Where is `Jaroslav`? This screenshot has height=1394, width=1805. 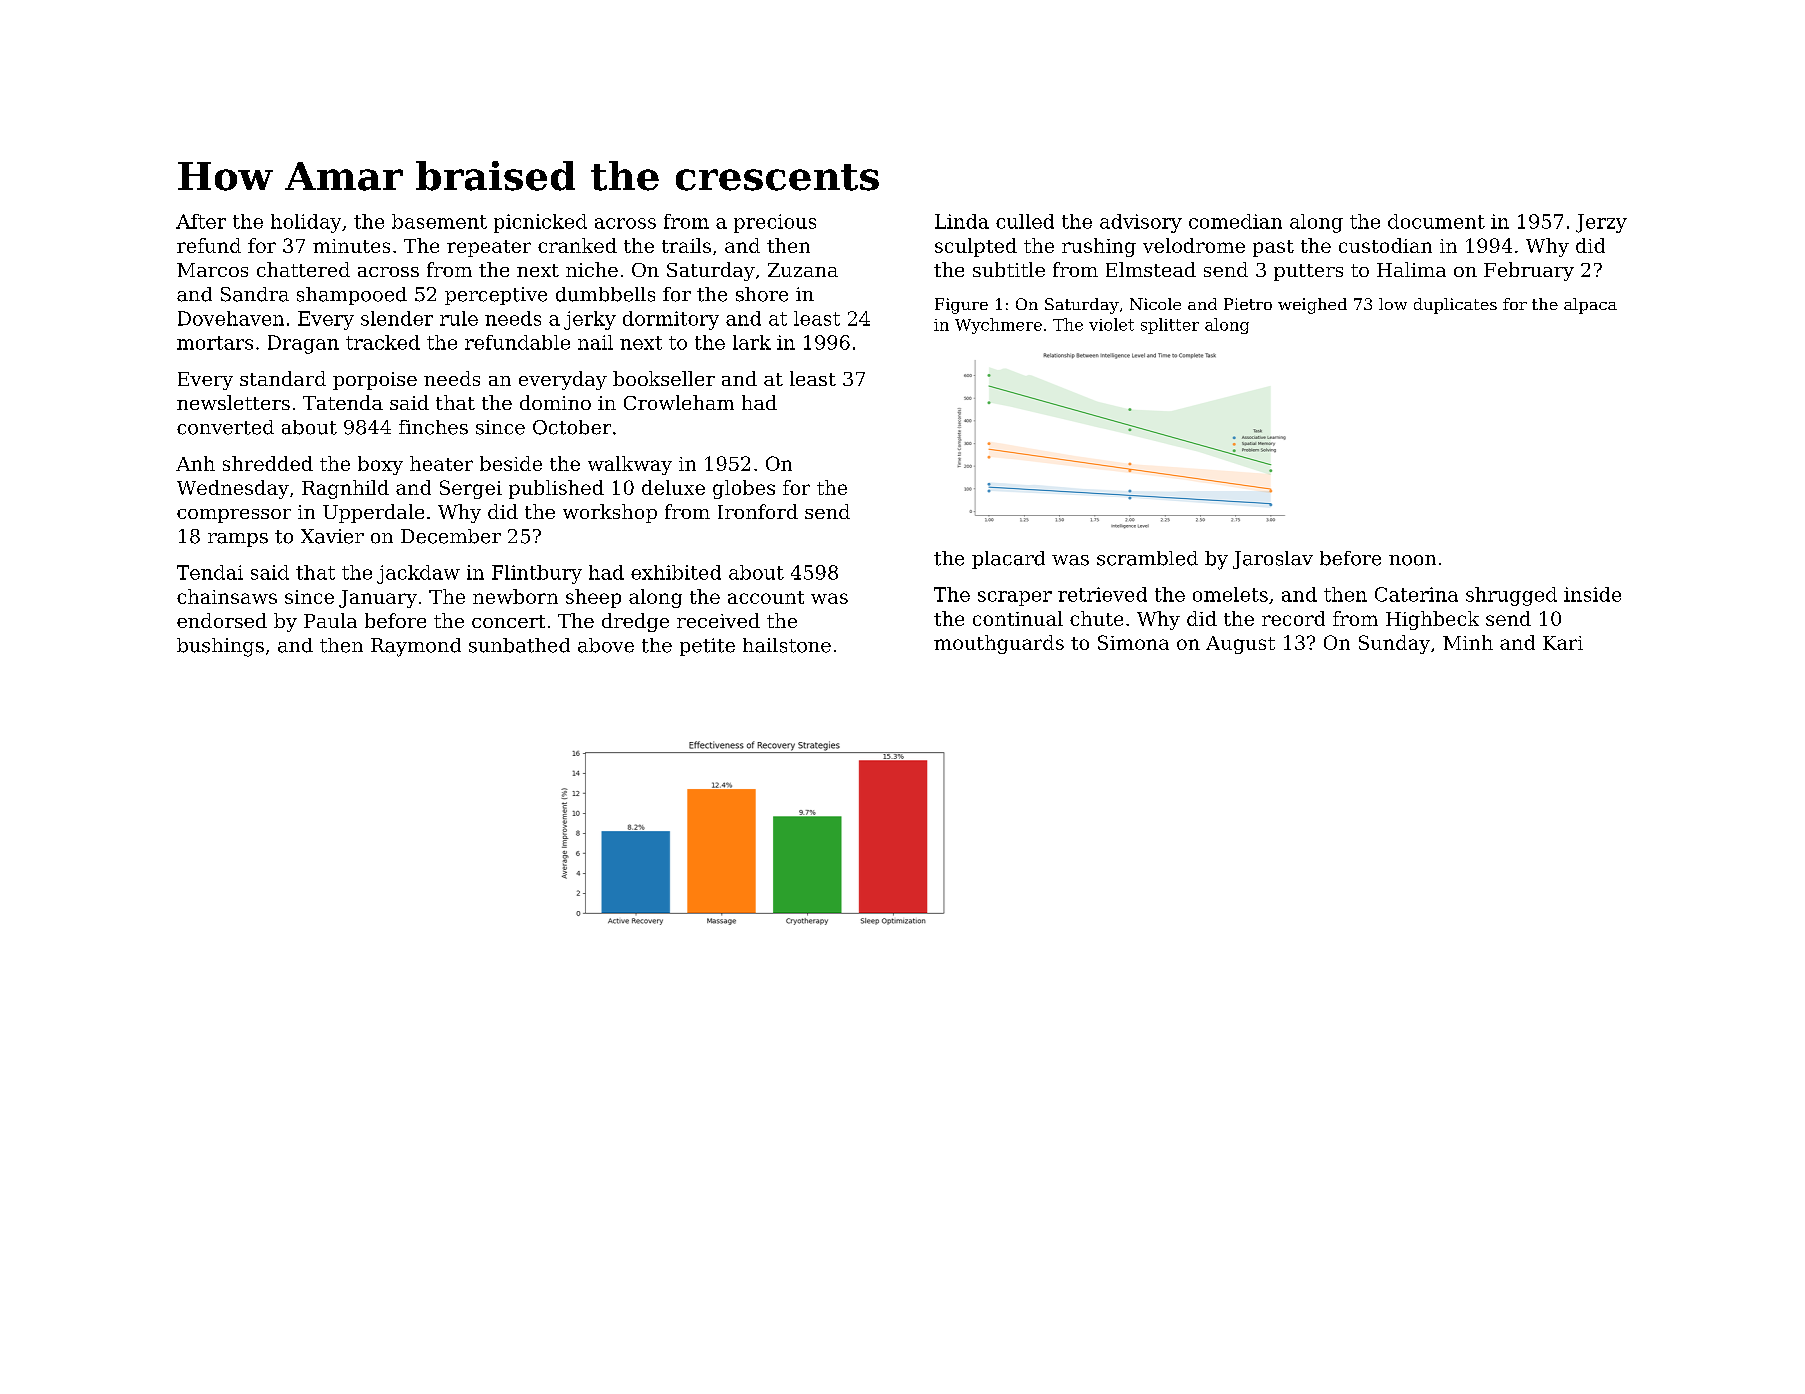 Jaroslav is located at coordinates (1273, 560).
